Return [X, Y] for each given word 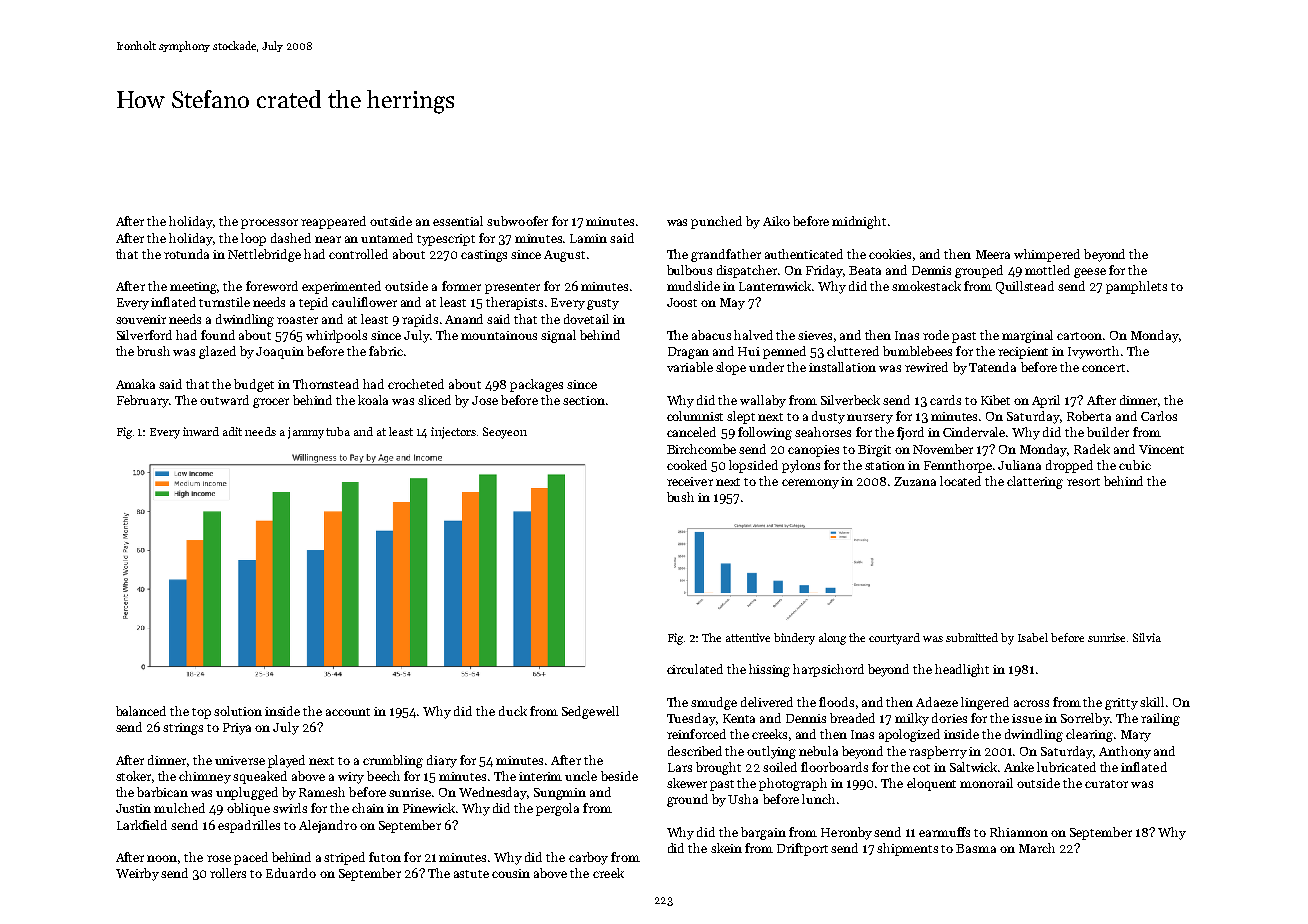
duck [513, 711]
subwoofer [517, 221]
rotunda [186, 254]
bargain [763, 833]
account [348, 712]
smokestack [926, 286]
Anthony [1125, 752]
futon [385, 857]
